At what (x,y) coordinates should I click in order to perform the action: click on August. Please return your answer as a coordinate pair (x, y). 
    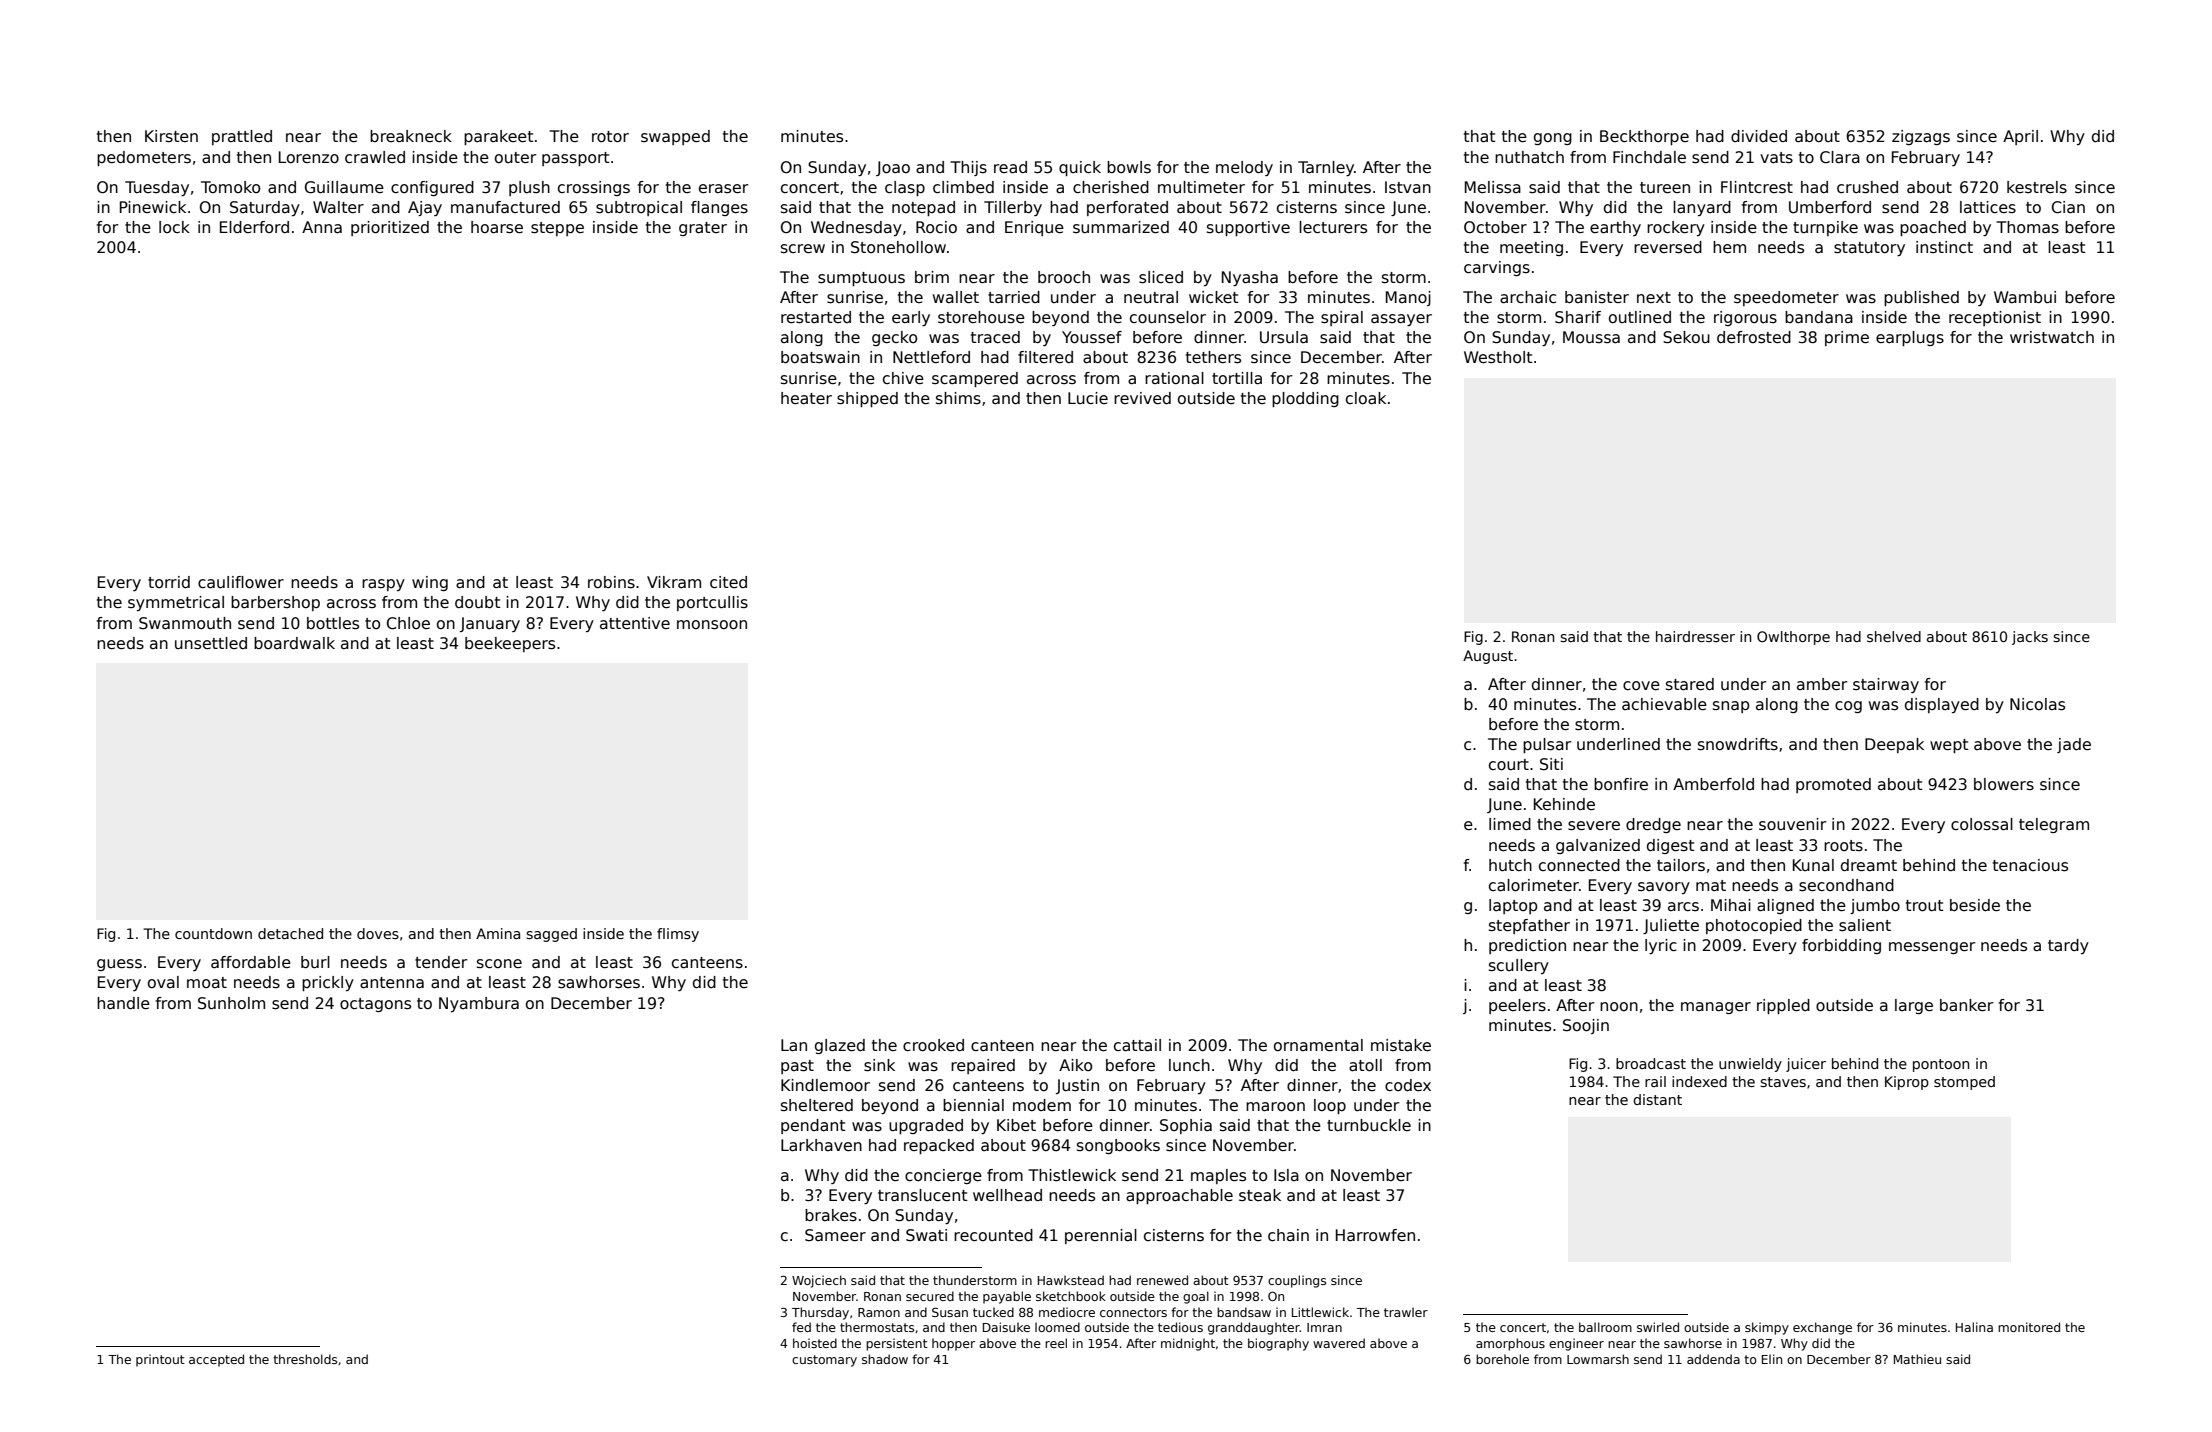
    Looking at the image, I should click on (1488, 657).
